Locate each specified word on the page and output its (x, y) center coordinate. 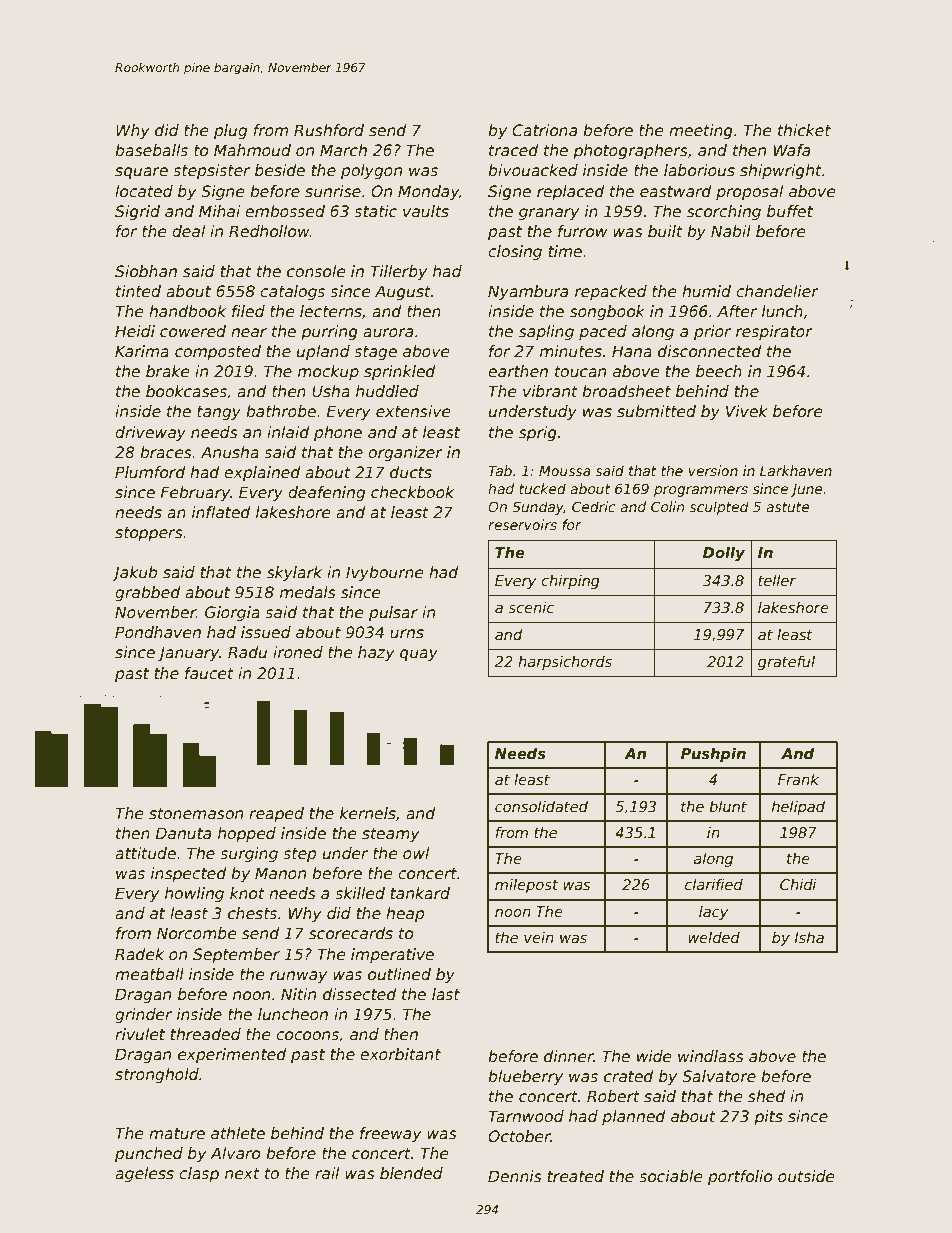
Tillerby (398, 272)
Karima (142, 351)
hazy (376, 653)
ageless (144, 1174)
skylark (294, 573)
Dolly (724, 554)
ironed (298, 652)
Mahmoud (252, 150)
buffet (790, 211)
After (737, 311)
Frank (798, 779)
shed (767, 1096)
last (446, 994)
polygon (371, 171)
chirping (570, 582)
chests (252, 913)
